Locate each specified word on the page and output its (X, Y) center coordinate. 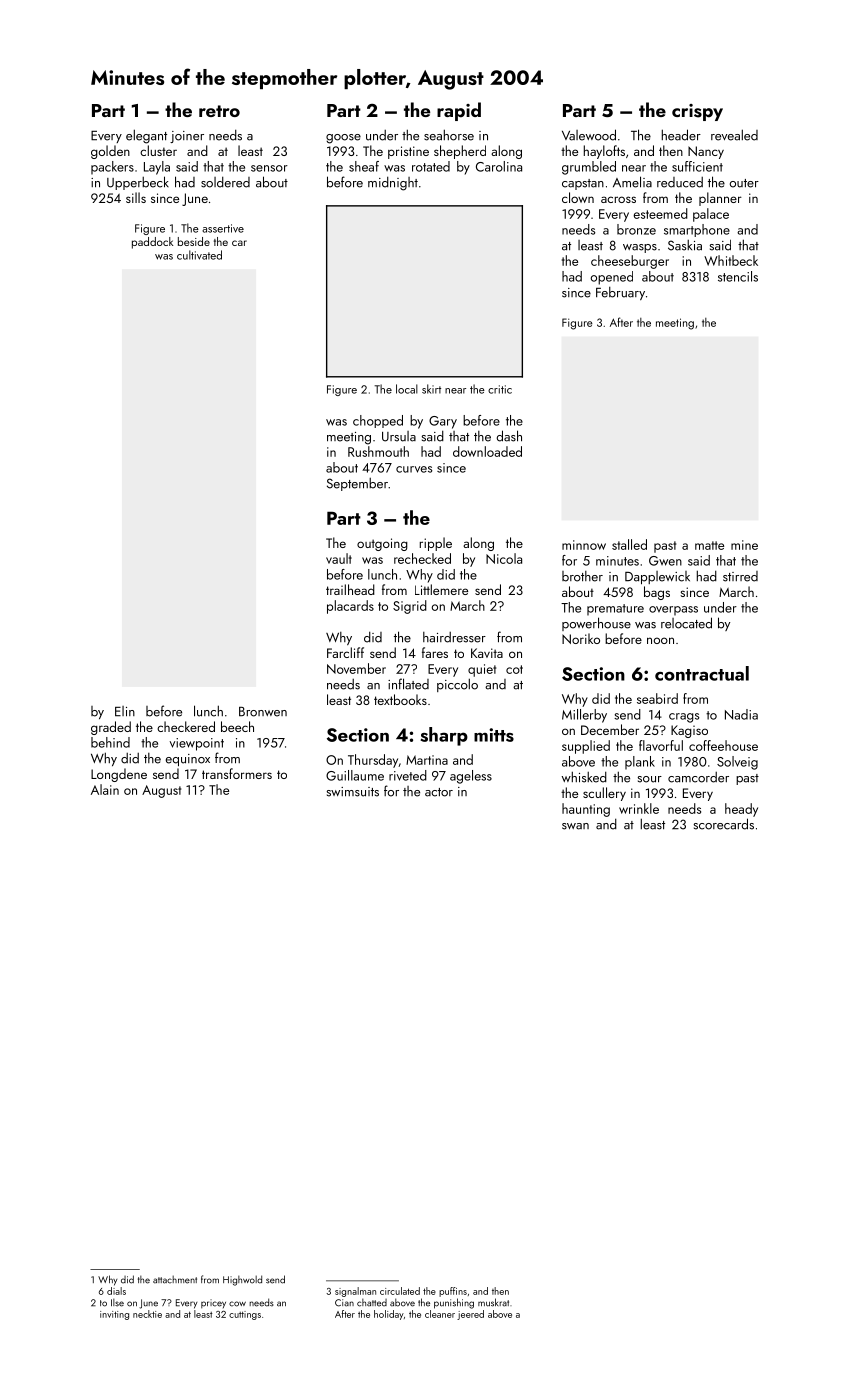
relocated (686, 623)
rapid (459, 111)
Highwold (242, 1280)
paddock (152, 243)
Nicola (504, 558)
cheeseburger (630, 262)
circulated (400, 1291)
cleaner (440, 1314)
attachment (175, 1280)
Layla (157, 168)
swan (575, 826)
